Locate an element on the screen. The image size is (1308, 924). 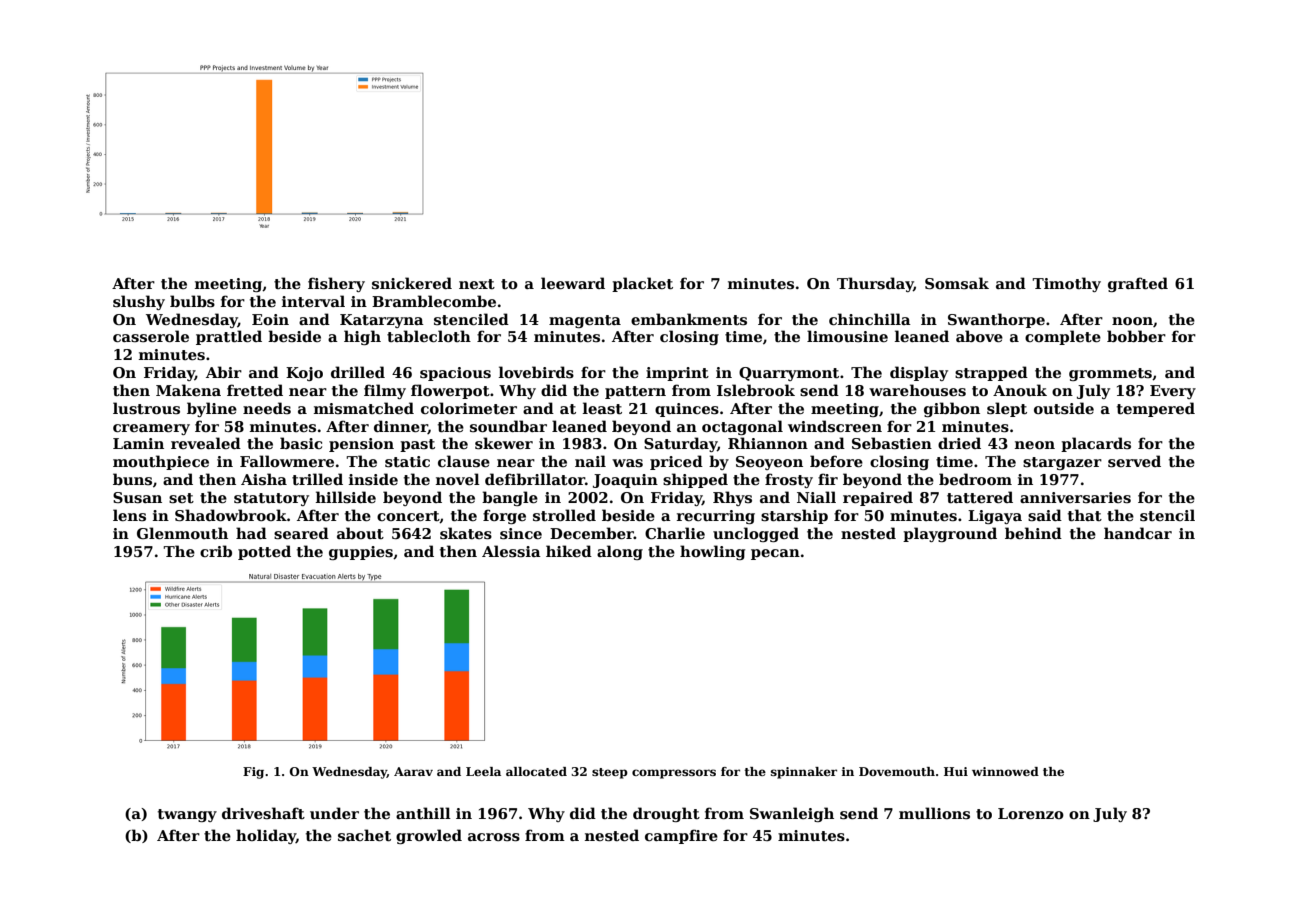
placket is located at coordinates (642, 284).
